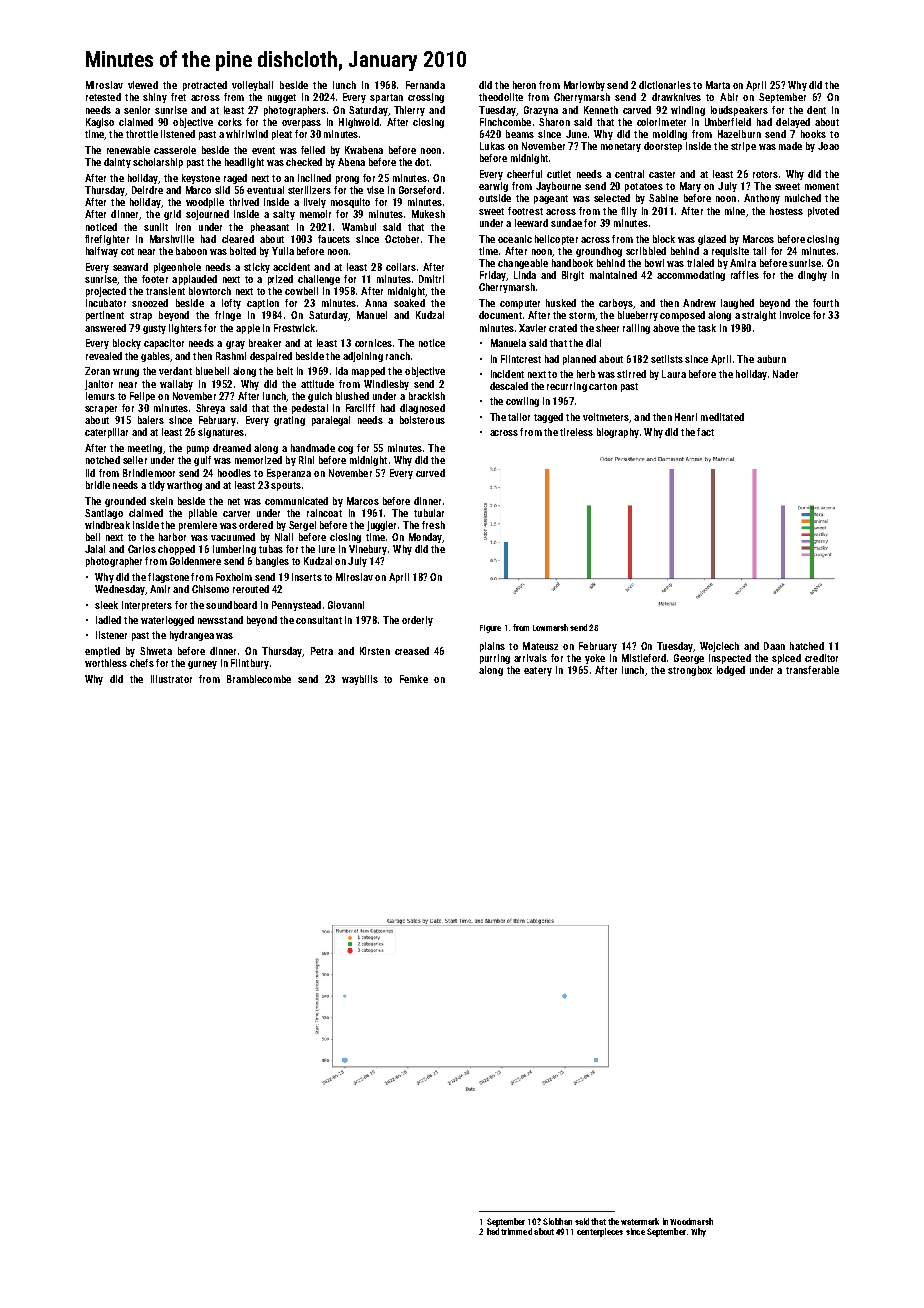  Describe the element at coordinates (126, 373) in the screenshot. I see `wrung` at that location.
